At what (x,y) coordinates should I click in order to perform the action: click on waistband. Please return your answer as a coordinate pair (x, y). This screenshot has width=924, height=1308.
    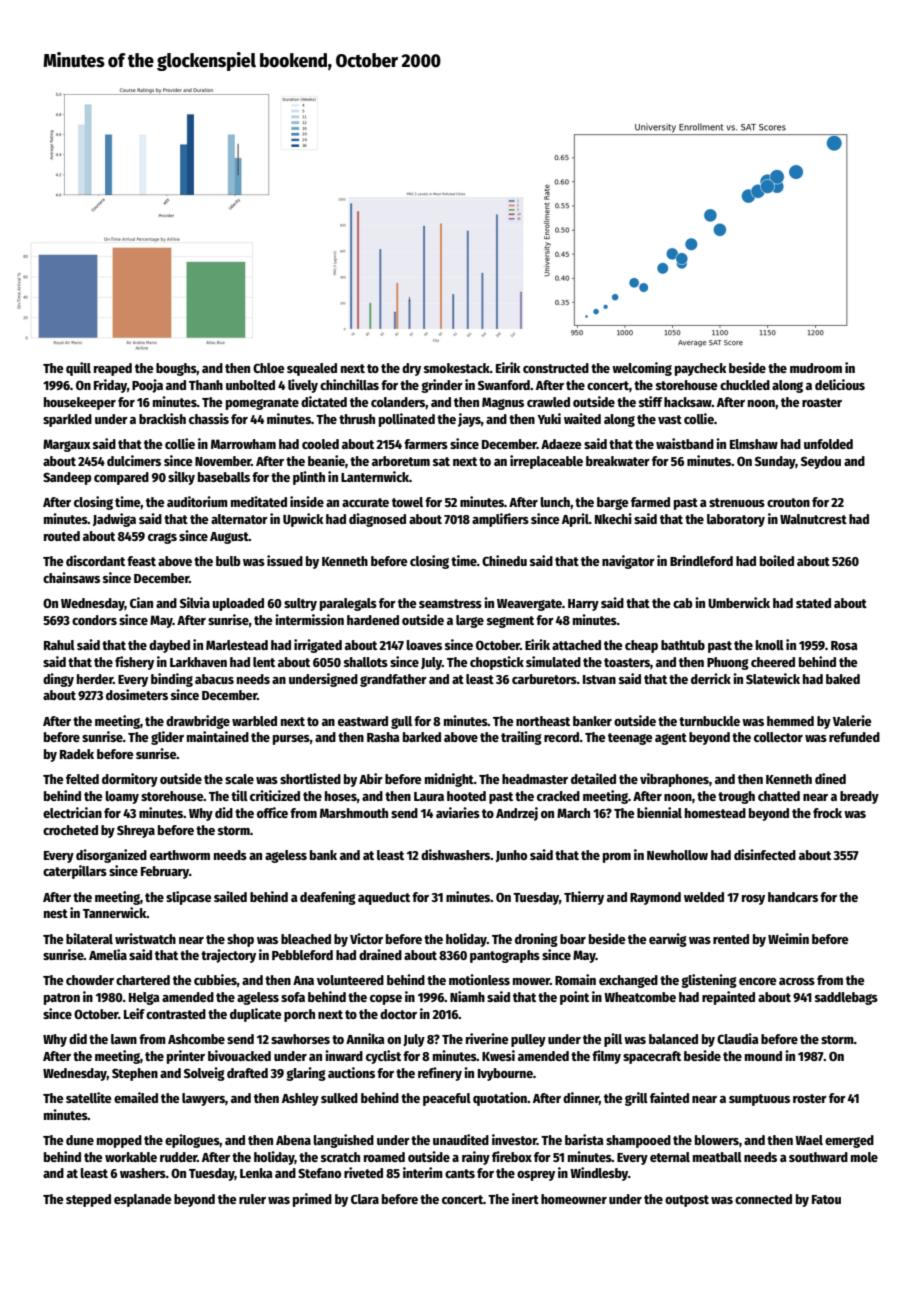
    Looking at the image, I should click on (685, 443).
